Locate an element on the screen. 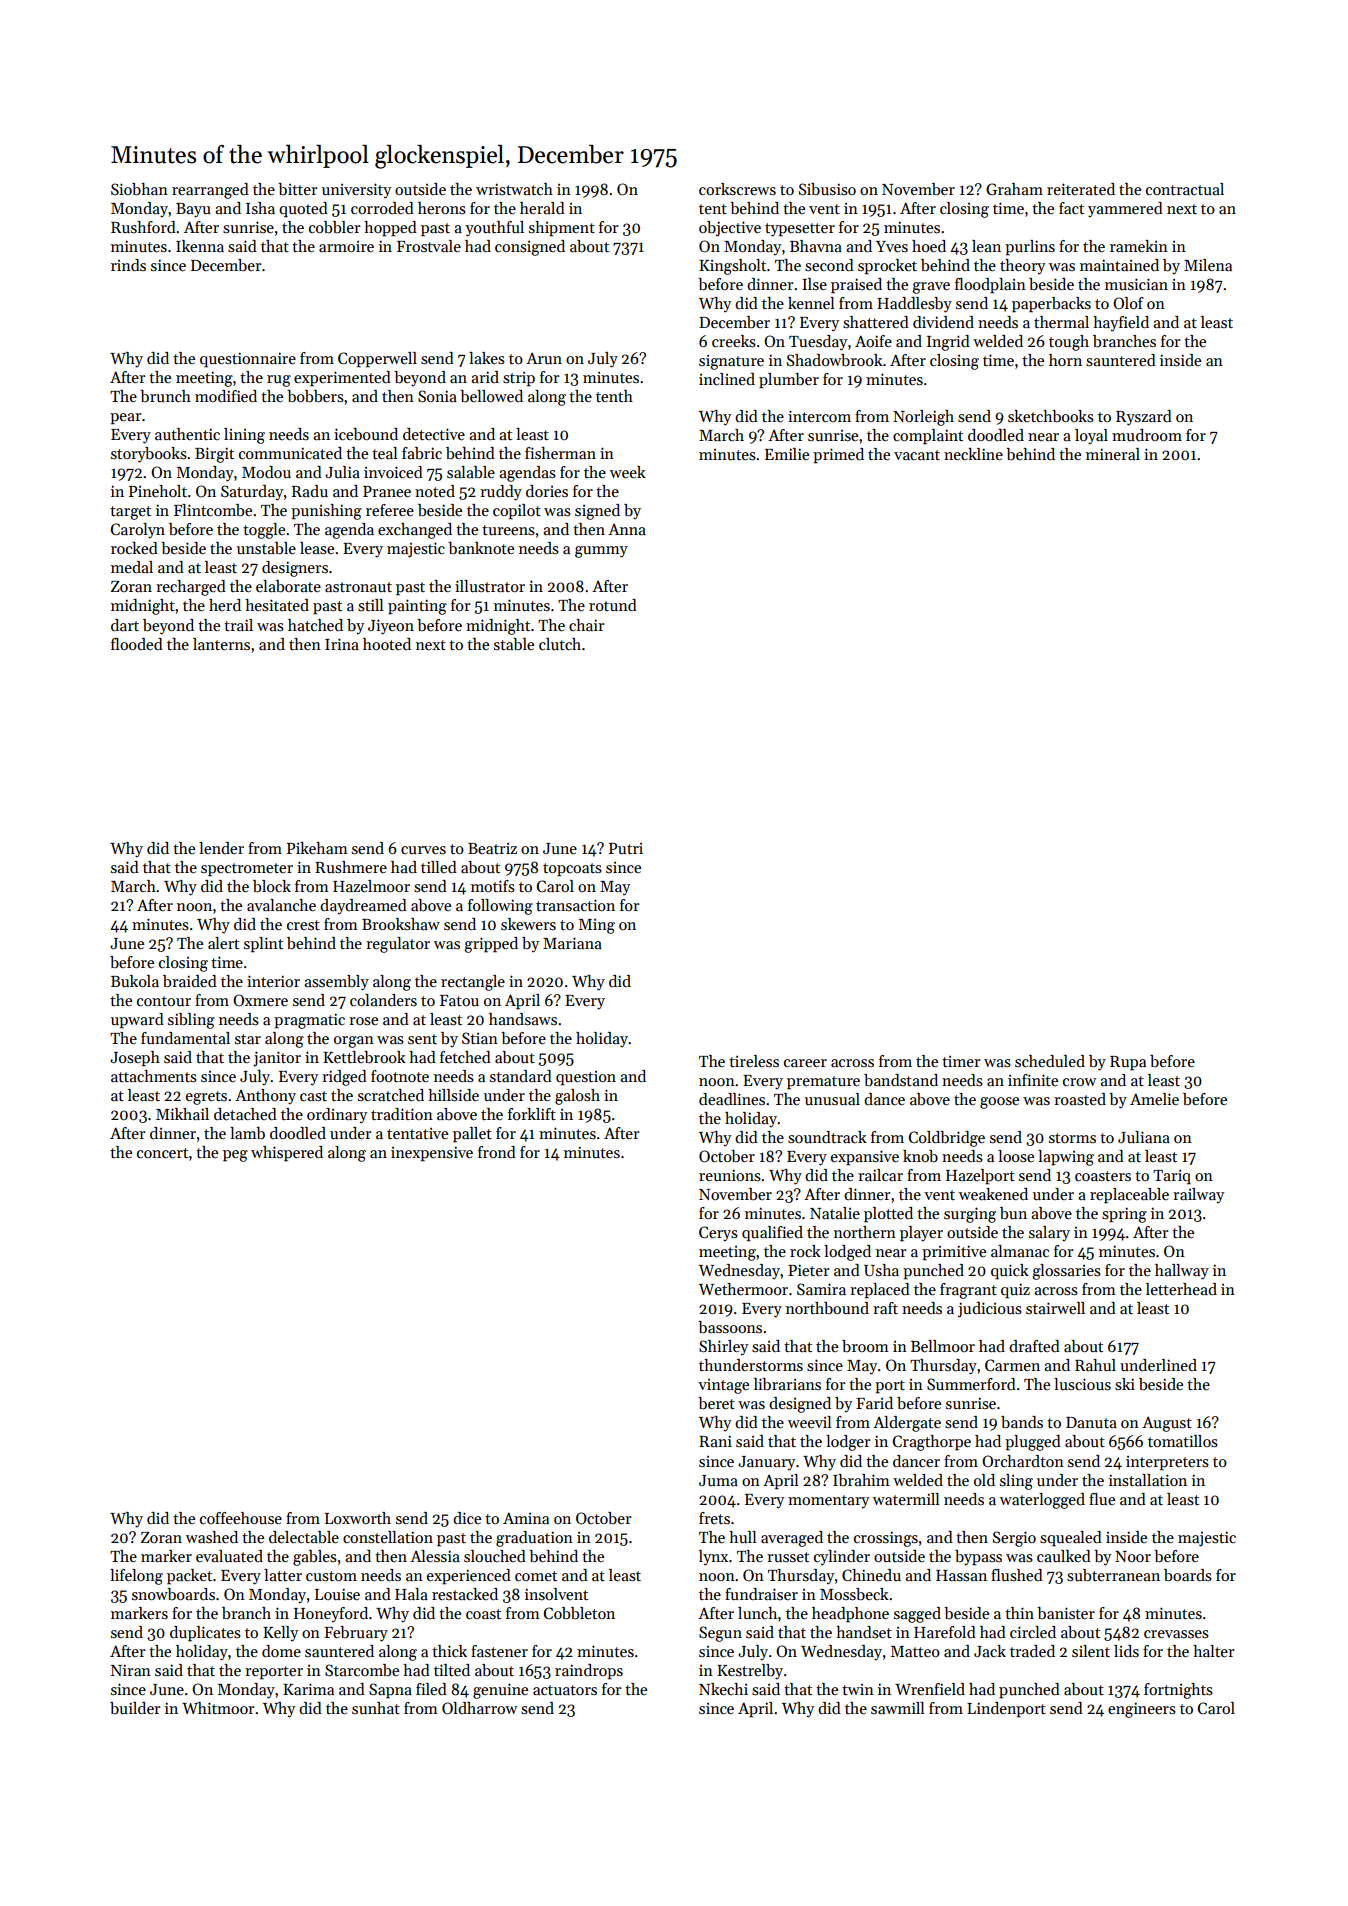 The height and width of the screenshot is (1906, 1348). wristwatch is located at coordinates (514, 189).
